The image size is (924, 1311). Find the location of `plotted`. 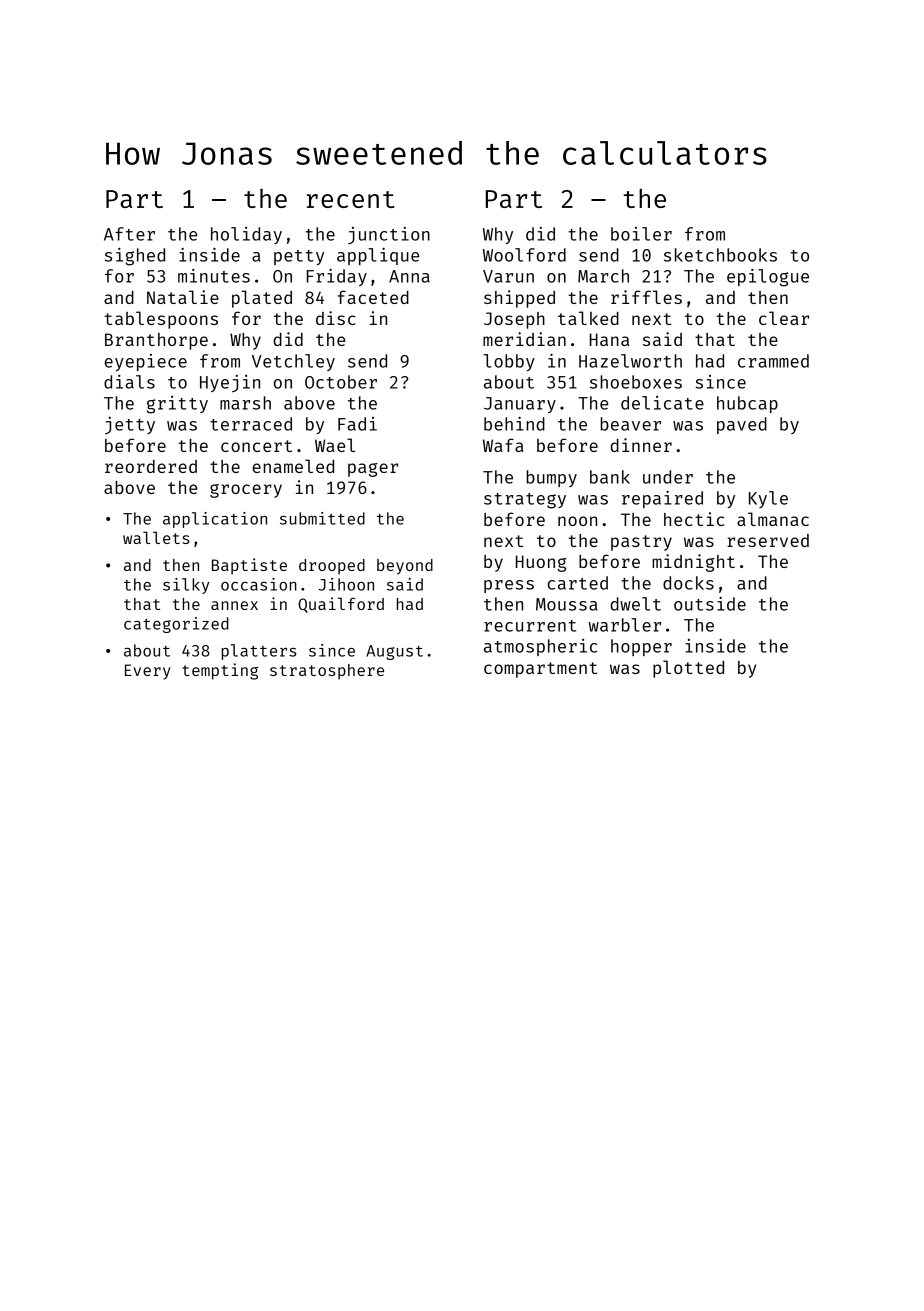

plotted is located at coordinates (688, 669).
